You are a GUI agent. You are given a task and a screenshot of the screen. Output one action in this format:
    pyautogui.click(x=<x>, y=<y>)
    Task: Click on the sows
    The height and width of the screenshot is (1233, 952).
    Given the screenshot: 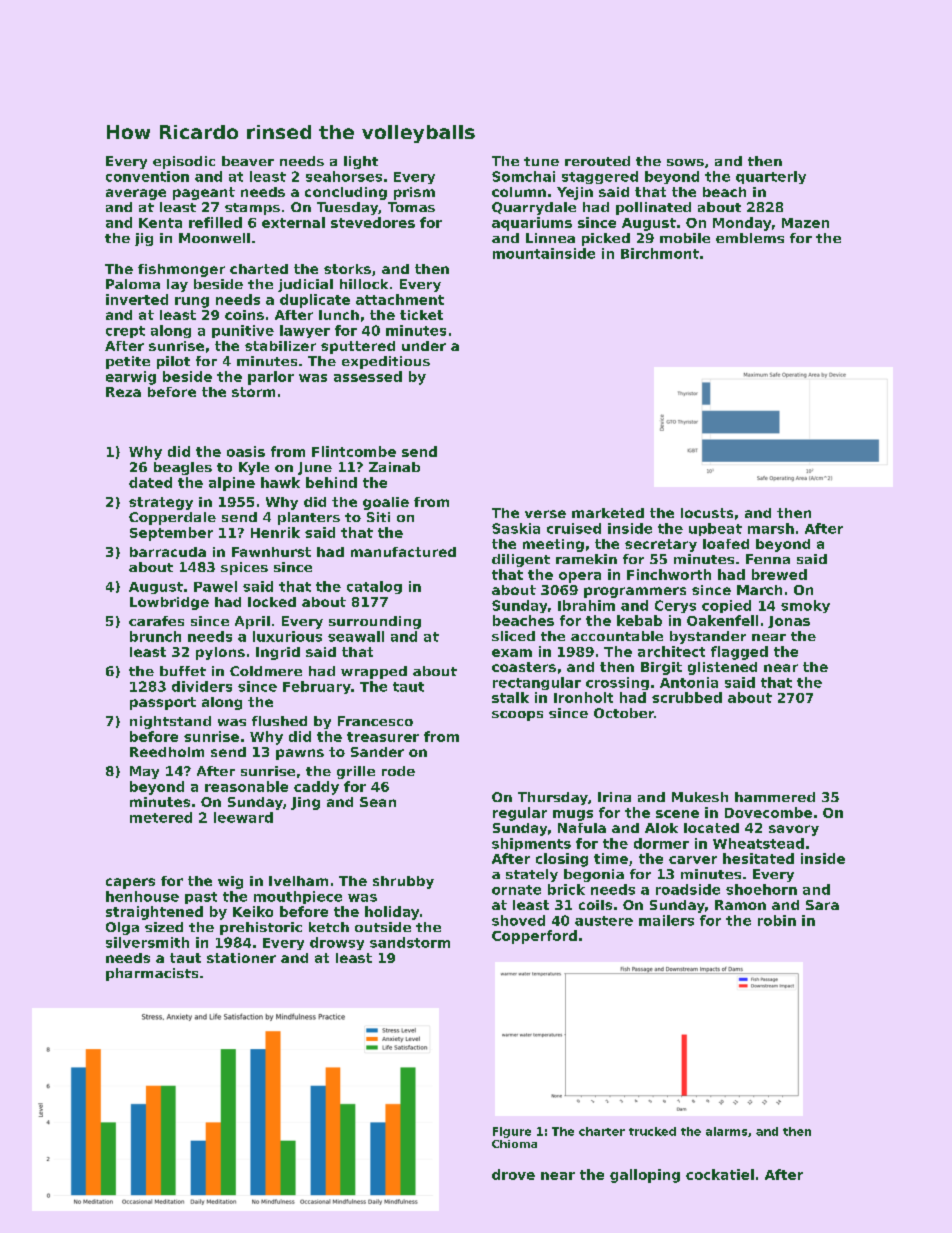 What is the action you would take?
    pyautogui.click(x=685, y=162)
